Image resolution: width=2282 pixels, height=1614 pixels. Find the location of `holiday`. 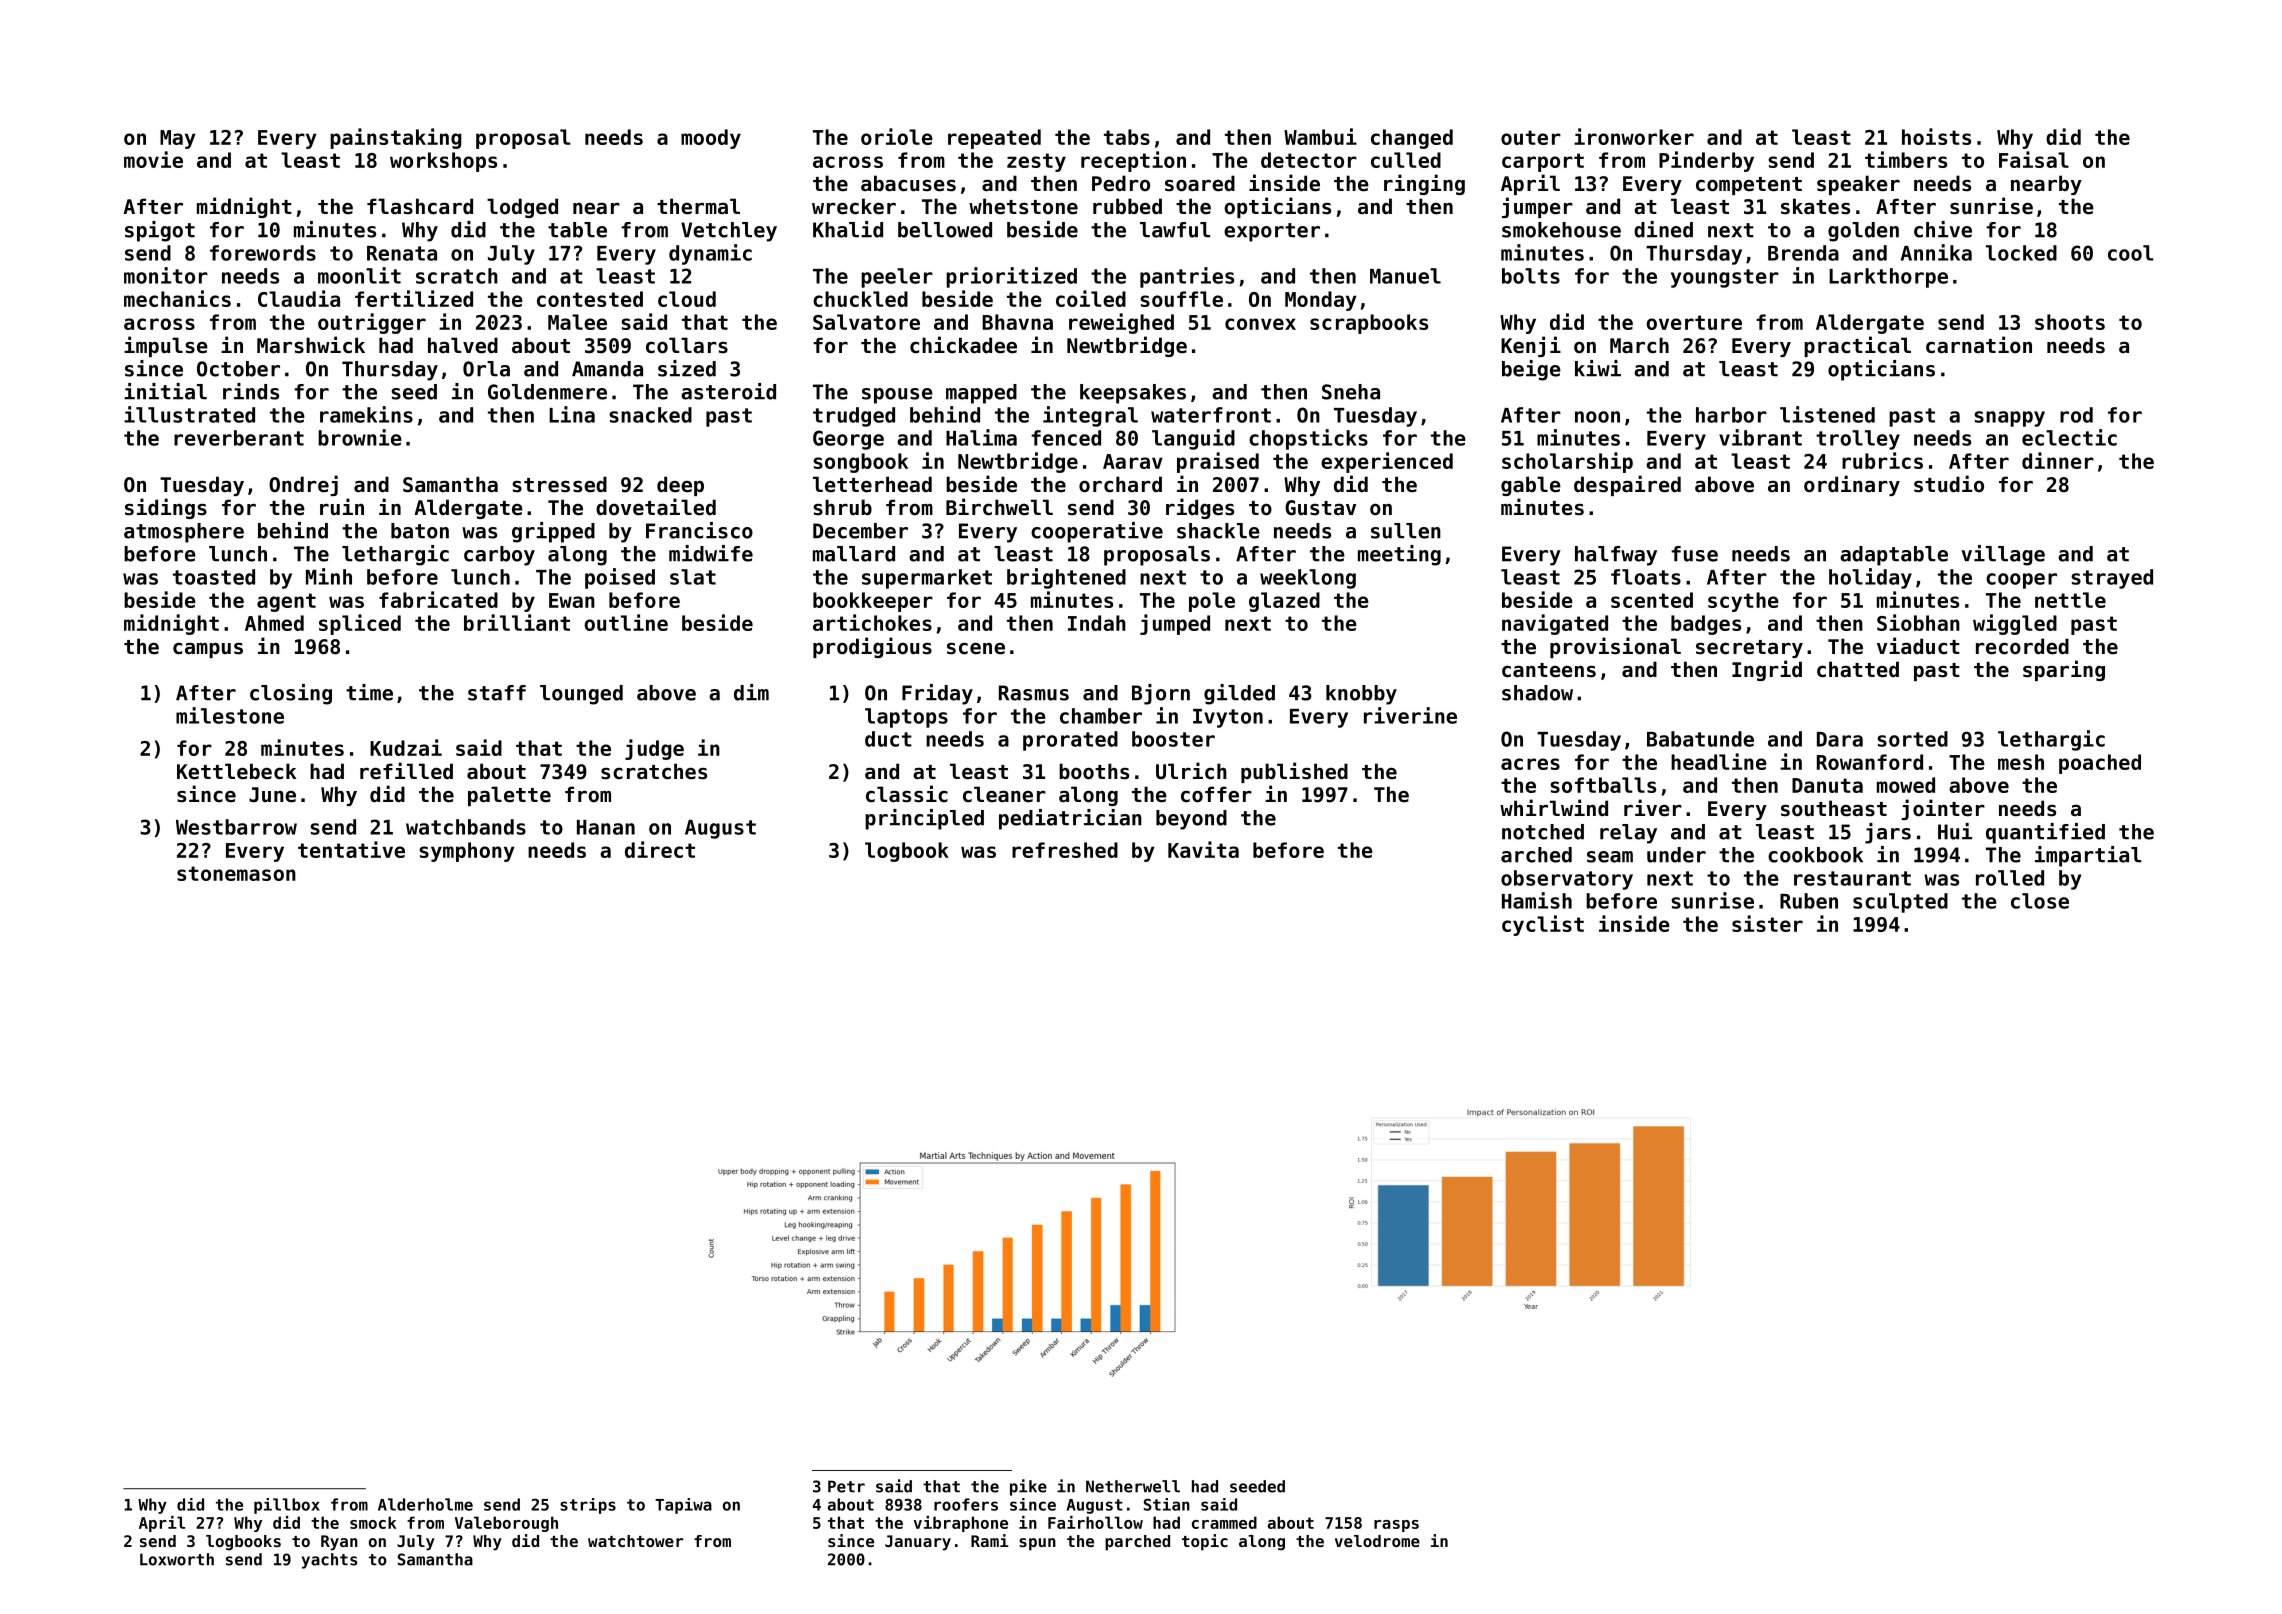

holiday is located at coordinates (1870, 578).
